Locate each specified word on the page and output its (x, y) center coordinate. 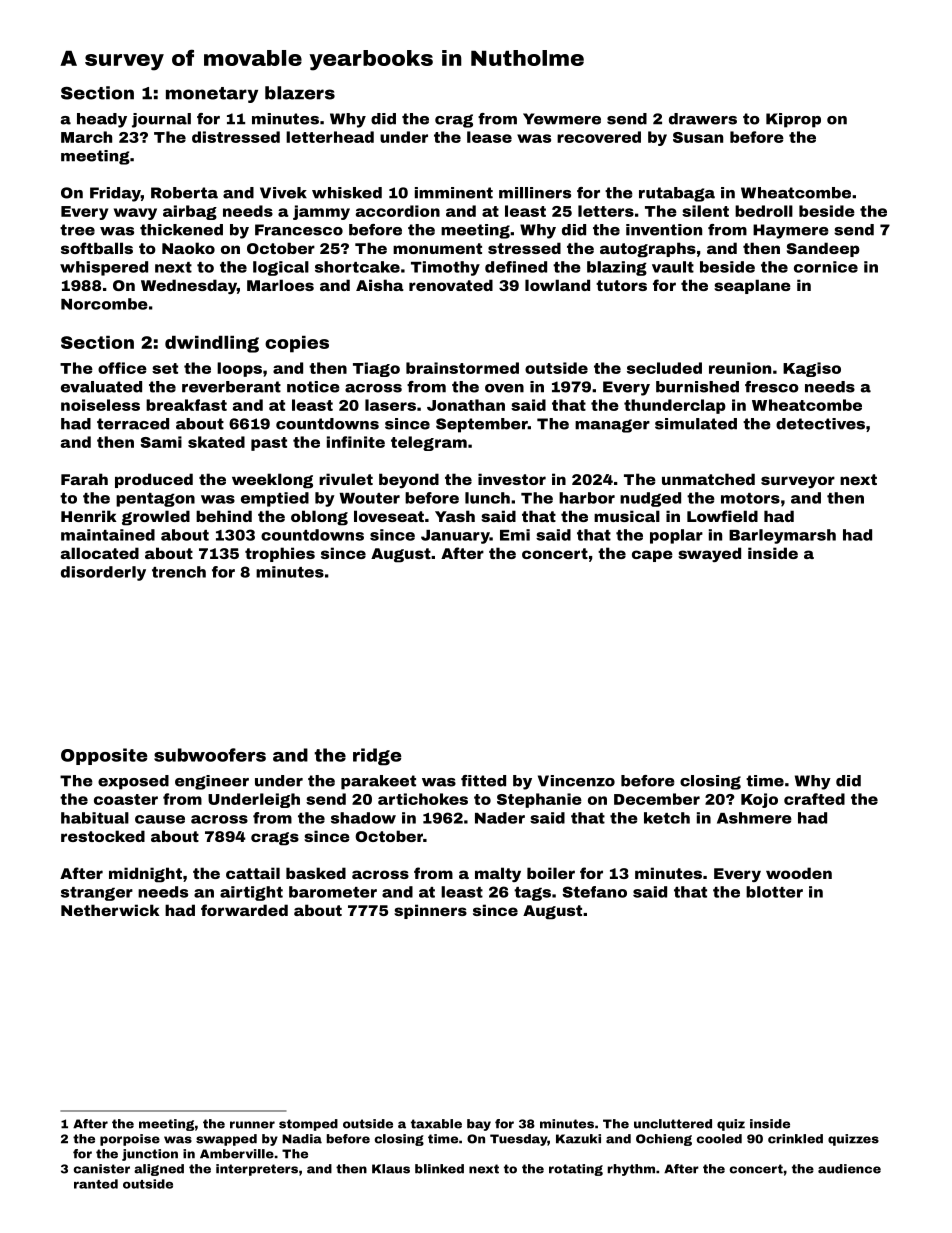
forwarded (244, 910)
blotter (774, 892)
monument (437, 248)
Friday (115, 194)
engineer (212, 782)
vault (673, 267)
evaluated (101, 387)
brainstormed (462, 368)
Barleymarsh (782, 536)
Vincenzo (576, 781)
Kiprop (793, 120)
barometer (333, 892)
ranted (96, 1184)
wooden (799, 873)
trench (179, 572)
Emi (515, 535)
